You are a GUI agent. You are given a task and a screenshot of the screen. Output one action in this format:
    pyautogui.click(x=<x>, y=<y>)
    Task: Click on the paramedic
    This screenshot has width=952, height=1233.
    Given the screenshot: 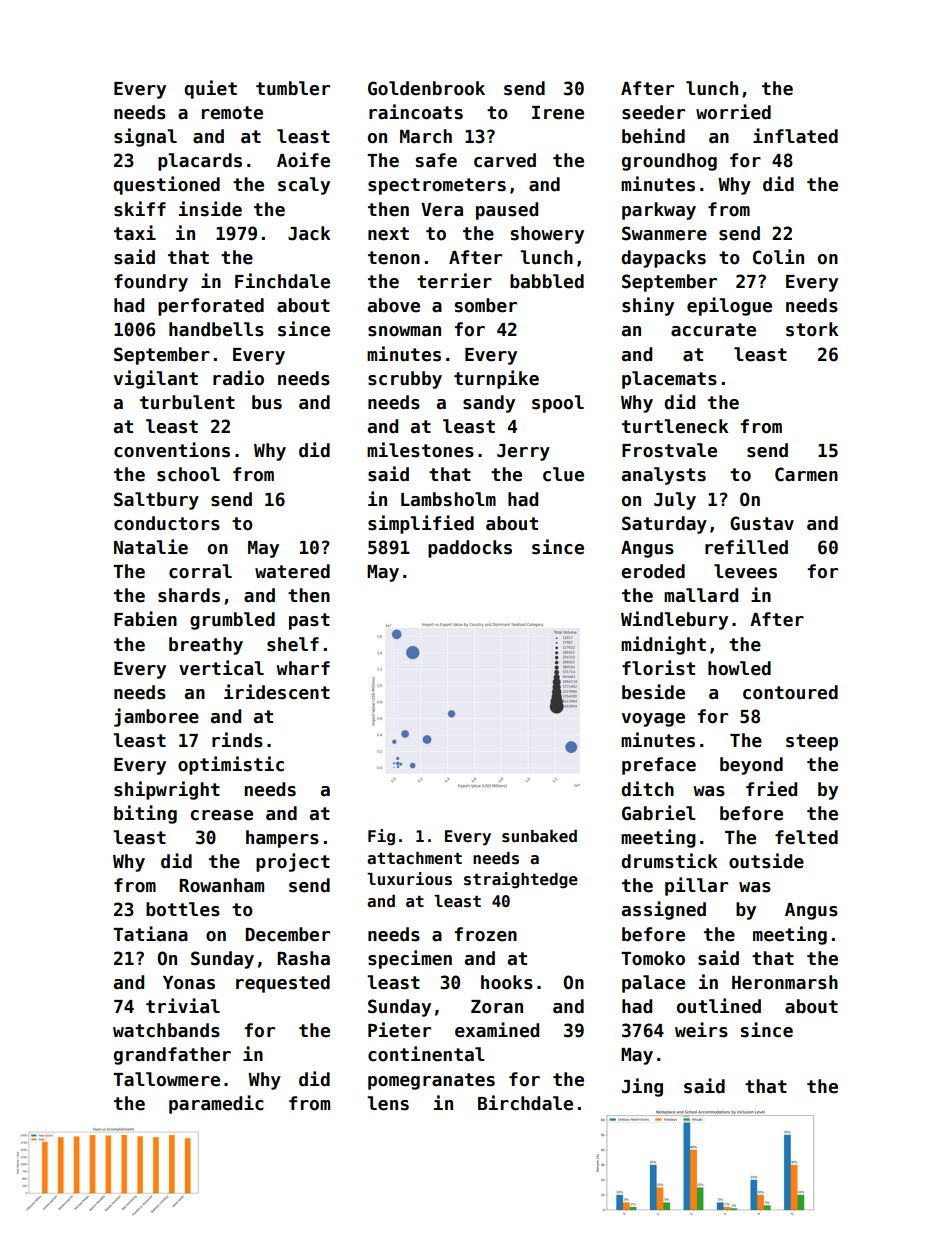 What is the action you would take?
    pyautogui.click(x=216, y=1104)
